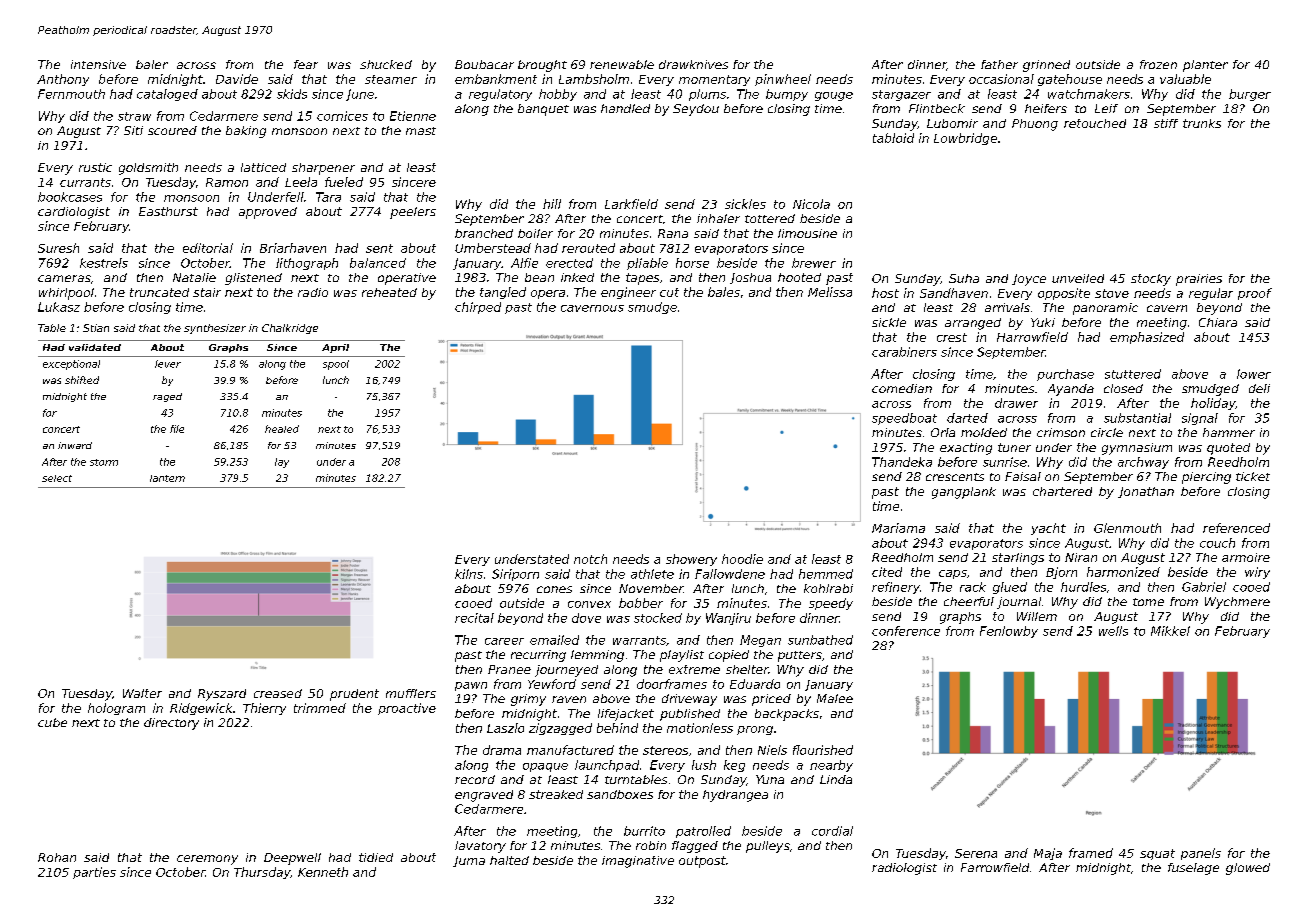 The width and height of the image is (1308, 924). I want to click on Boubacar, so click(484, 64).
